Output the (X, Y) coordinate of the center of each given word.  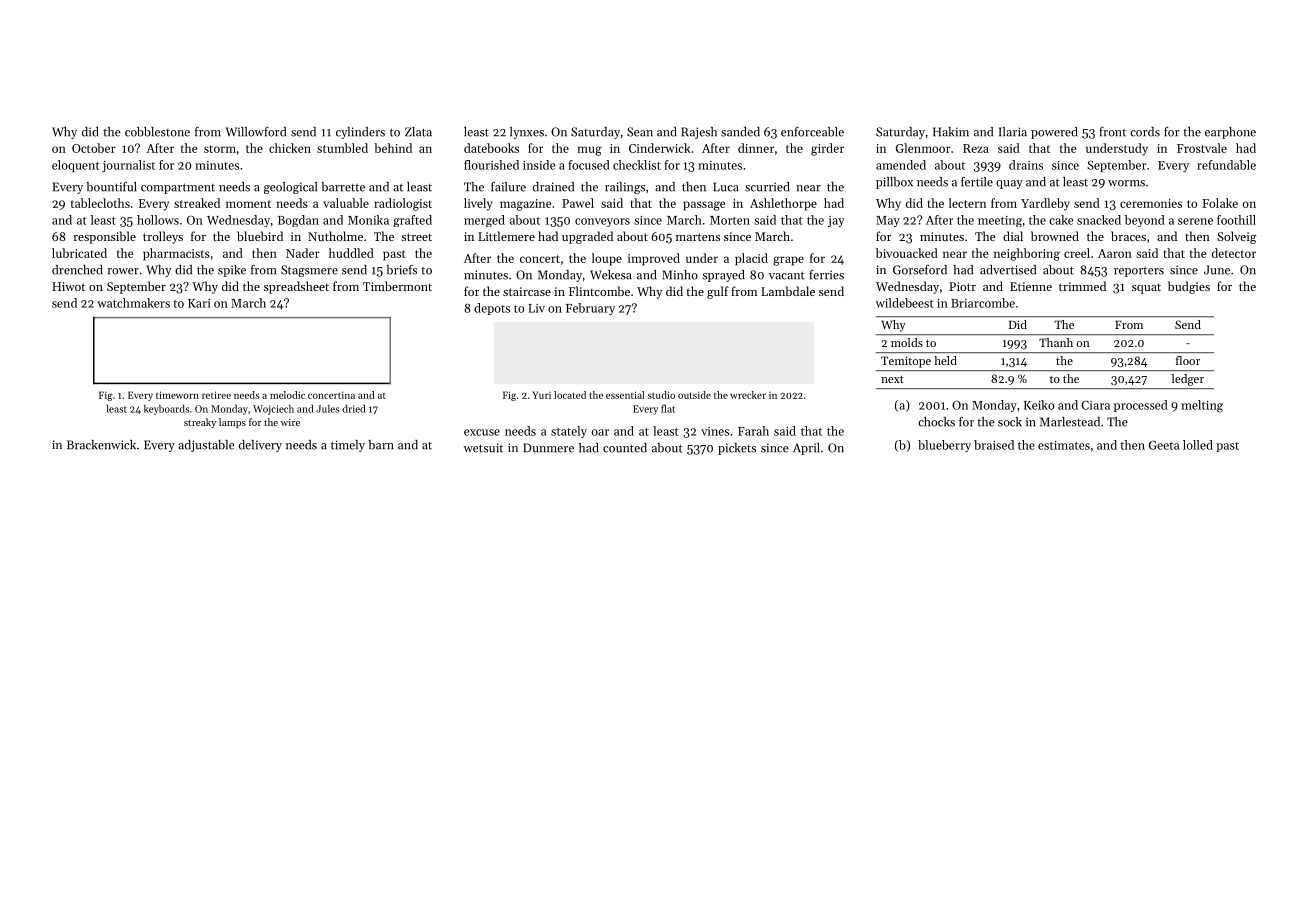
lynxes (527, 133)
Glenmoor (923, 148)
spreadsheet (296, 287)
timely (348, 446)
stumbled (342, 148)
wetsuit (483, 448)
